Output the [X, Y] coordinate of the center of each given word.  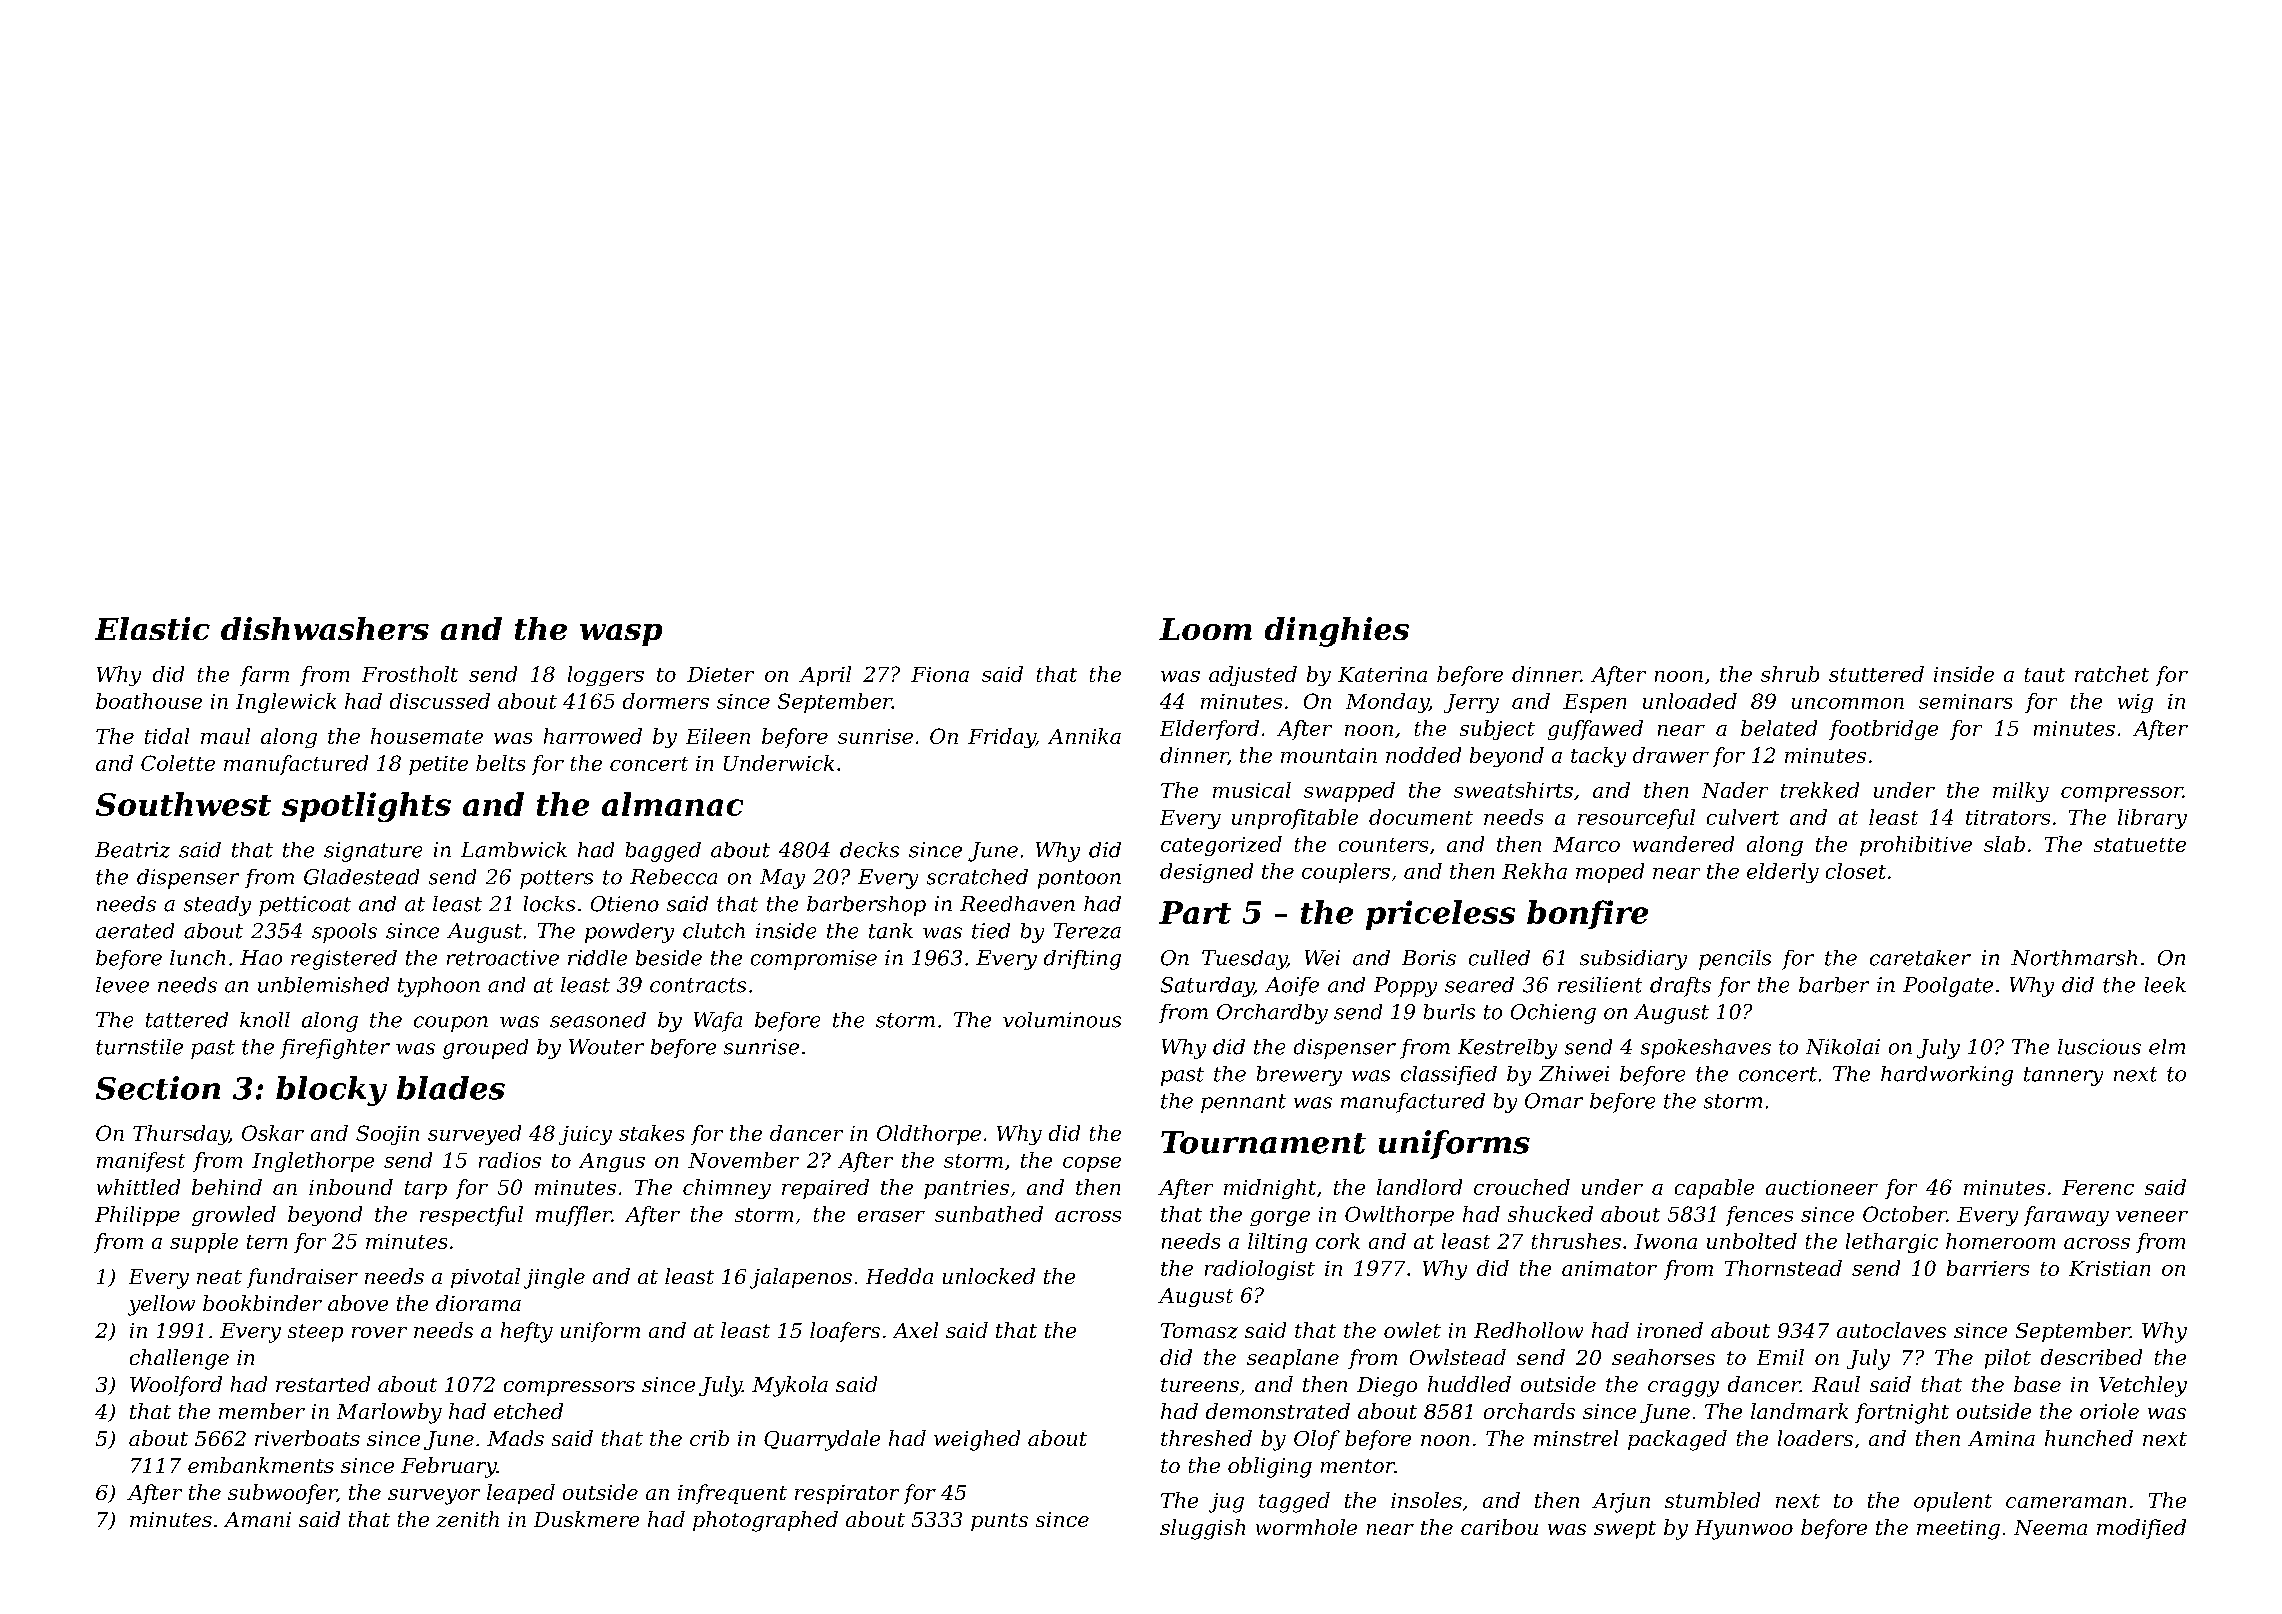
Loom [1205, 629]
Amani [257, 1519]
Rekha [1534, 871]
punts [999, 1522]
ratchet [2112, 674]
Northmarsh [2074, 958]
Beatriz [132, 850]
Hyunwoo [1744, 1530]
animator [1609, 1268]
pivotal [485, 1278]
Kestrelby [1507, 1049]
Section [158, 1088]
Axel [915, 1330]
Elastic [152, 628]
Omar [1554, 1101]
